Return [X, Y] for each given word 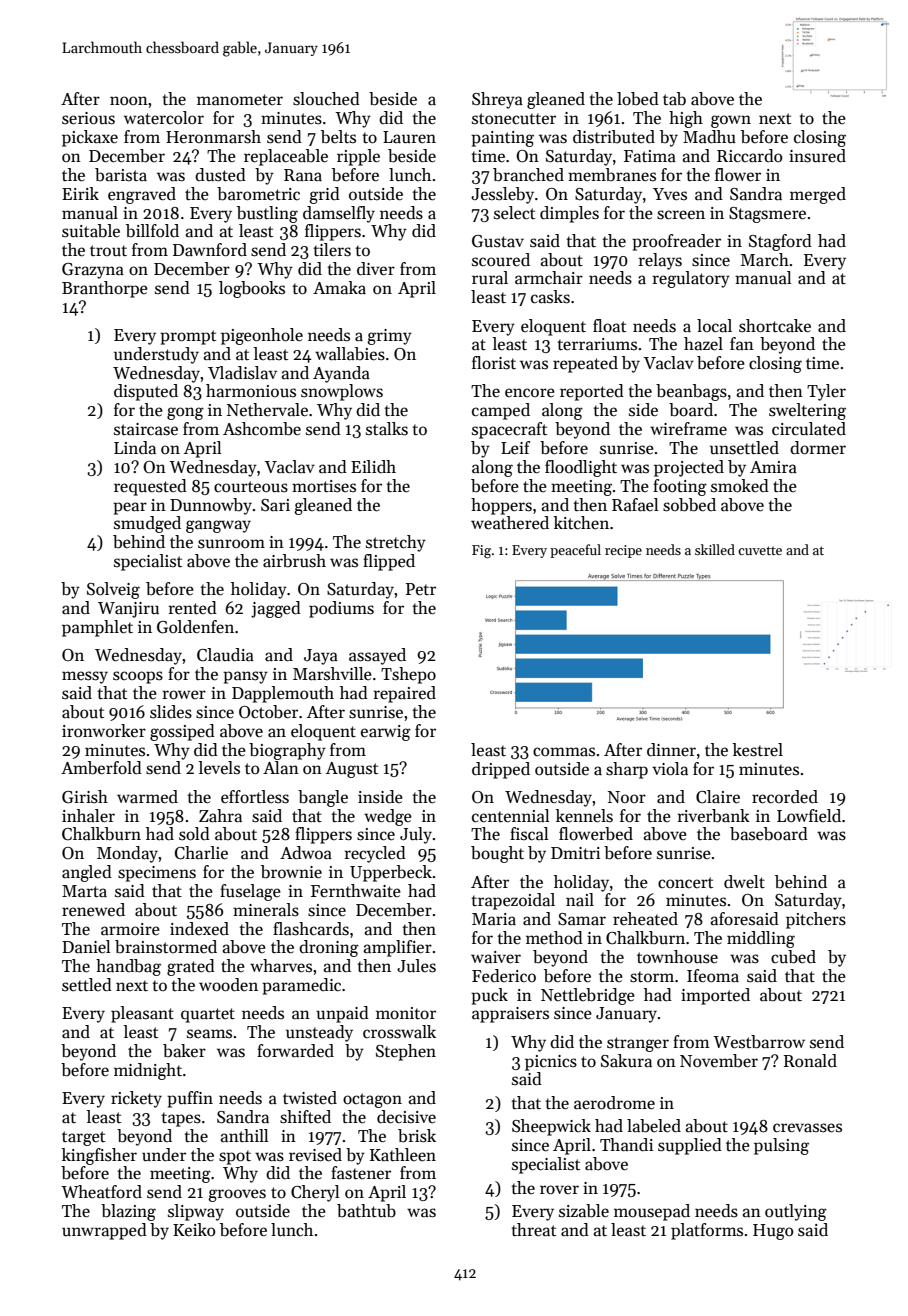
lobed [638, 99]
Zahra [220, 816]
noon [129, 100]
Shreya [497, 100]
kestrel [758, 750]
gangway [218, 526]
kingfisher [99, 1156]
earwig [386, 733]
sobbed [689, 505]
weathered [510, 523]
